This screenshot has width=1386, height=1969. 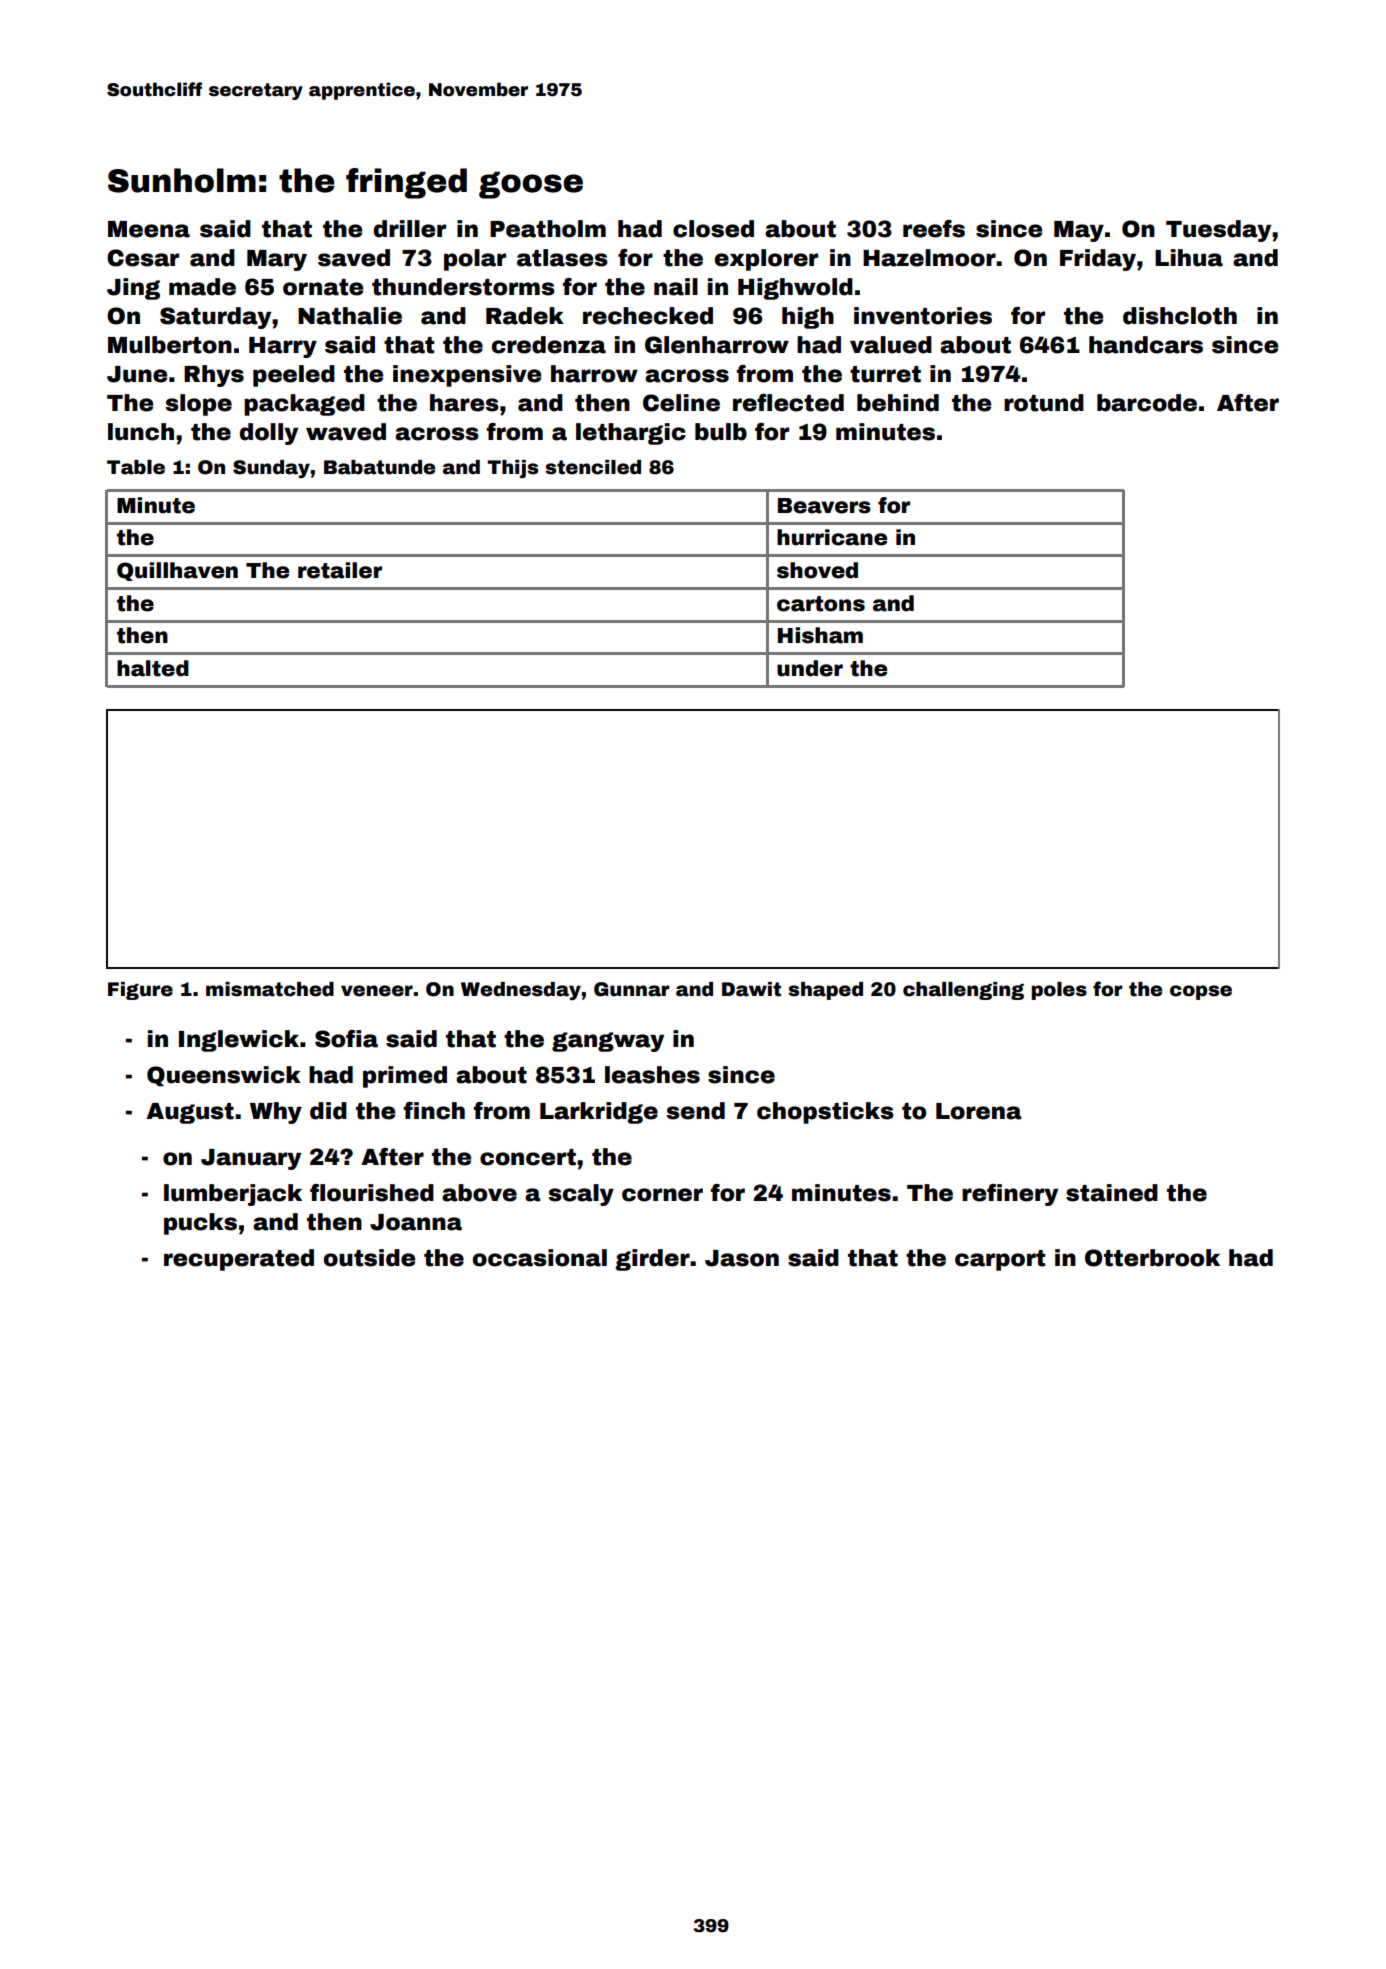 I want to click on halted, so click(x=153, y=668).
